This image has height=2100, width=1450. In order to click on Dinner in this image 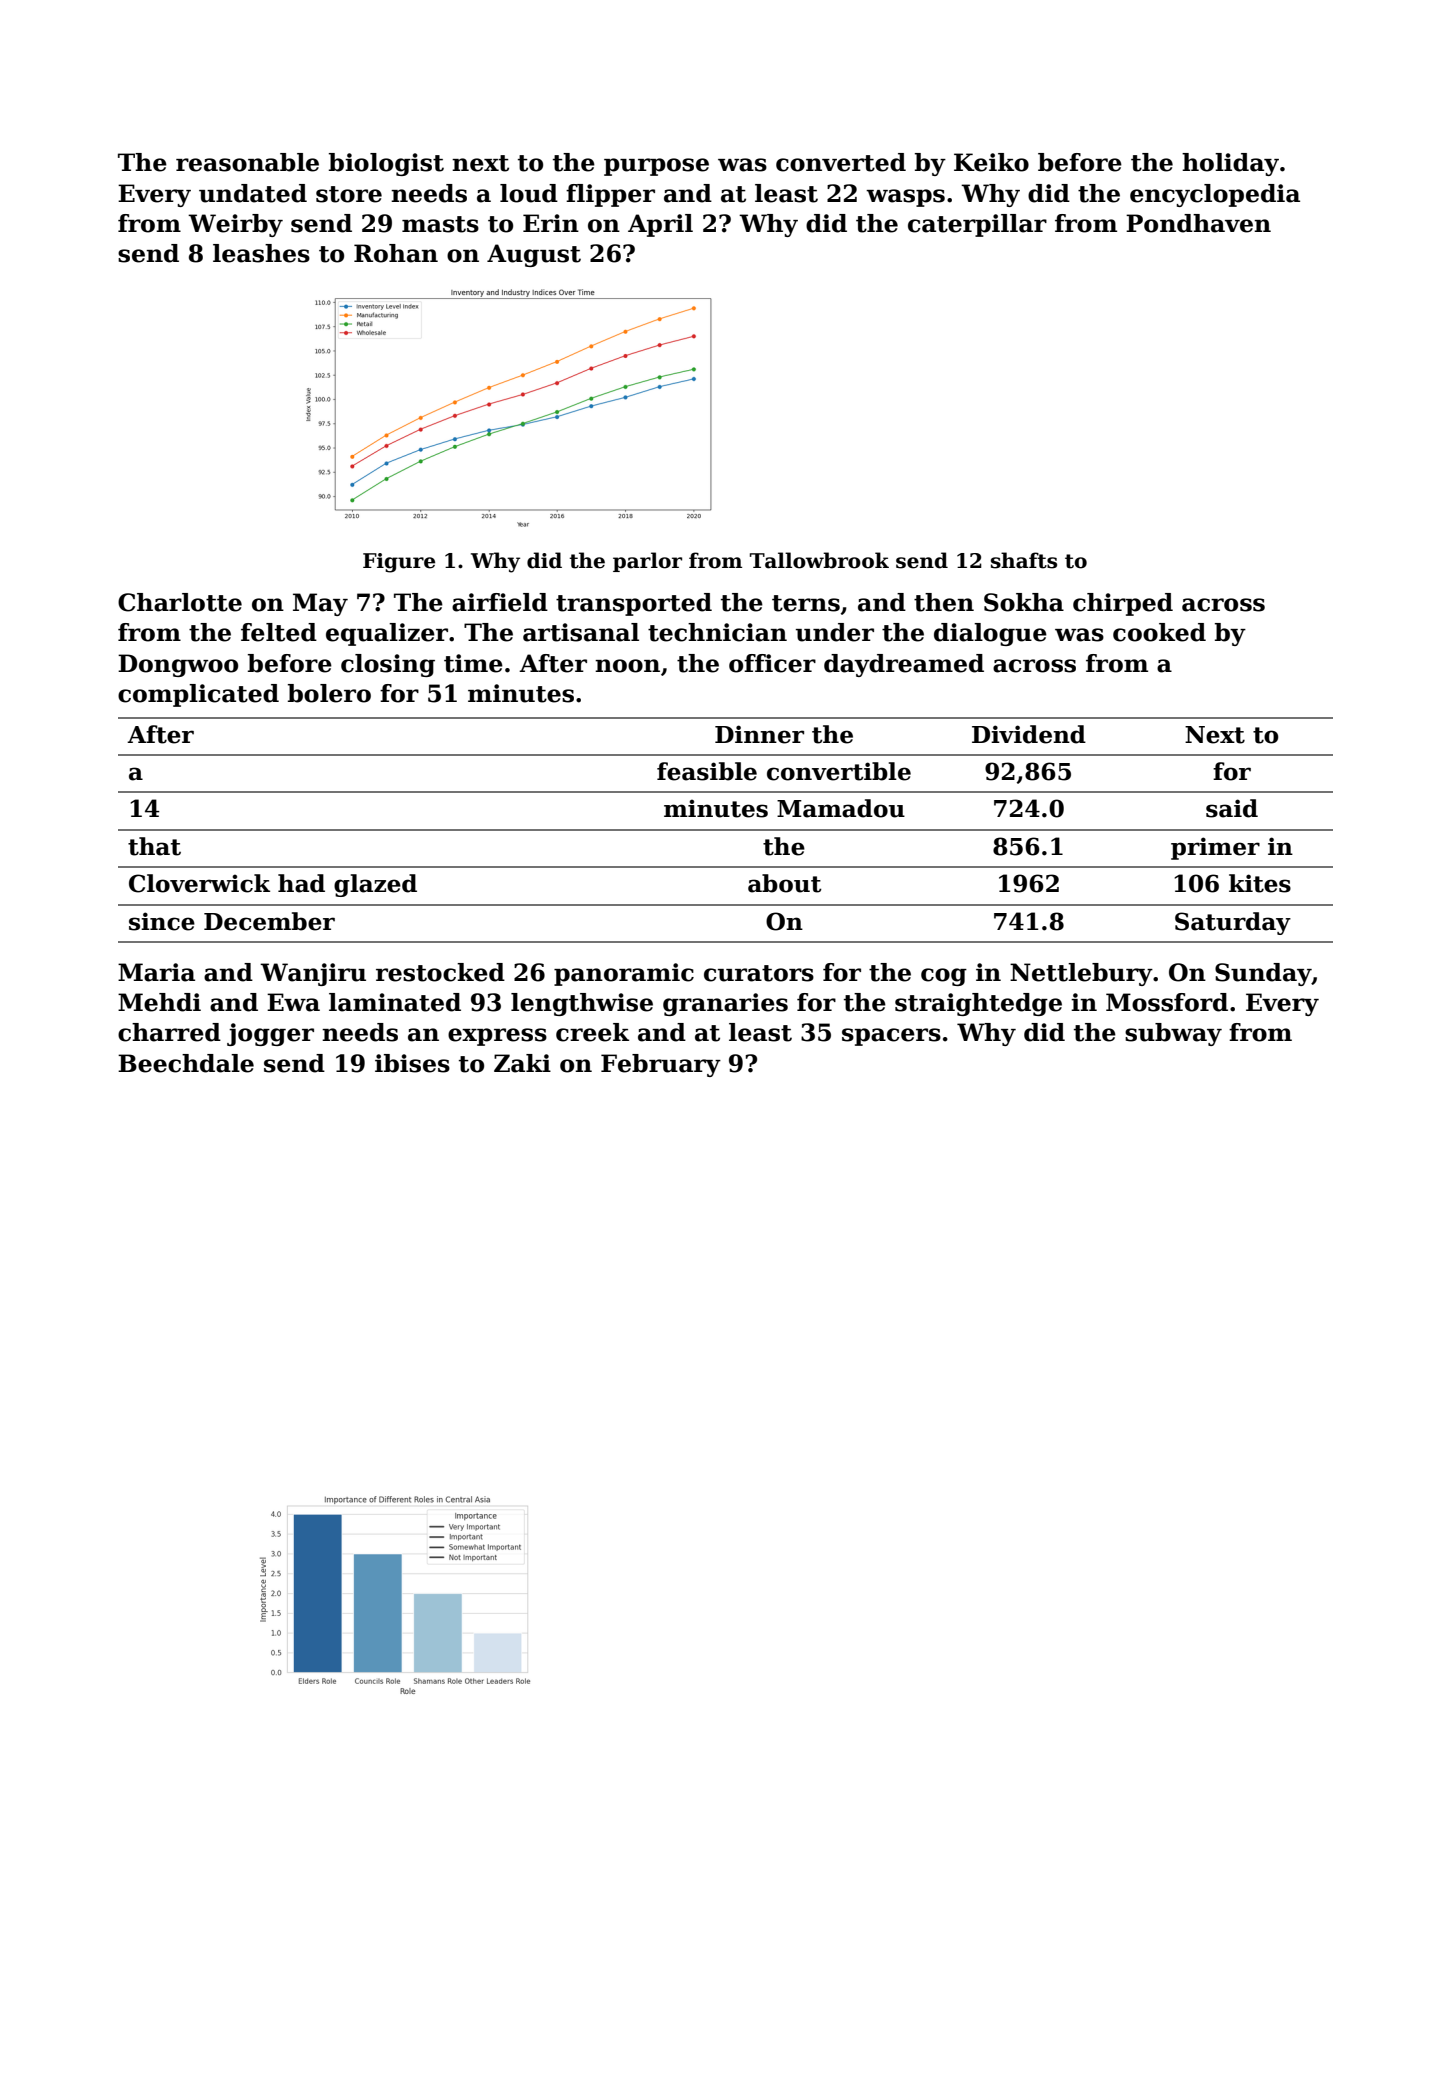, I will do `click(759, 734)`.
